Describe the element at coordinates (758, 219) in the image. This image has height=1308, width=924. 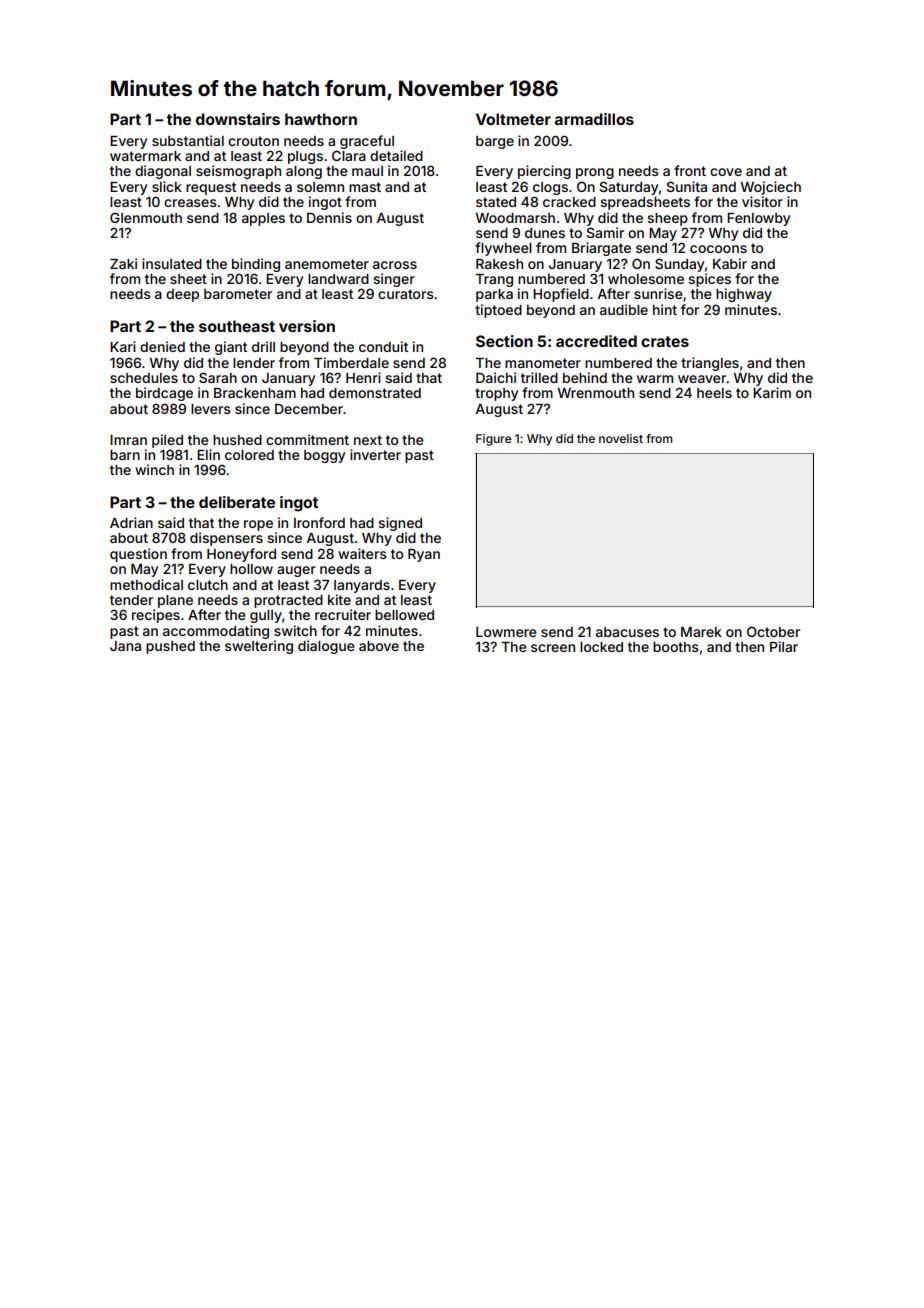
I see `Fenlowby` at that location.
